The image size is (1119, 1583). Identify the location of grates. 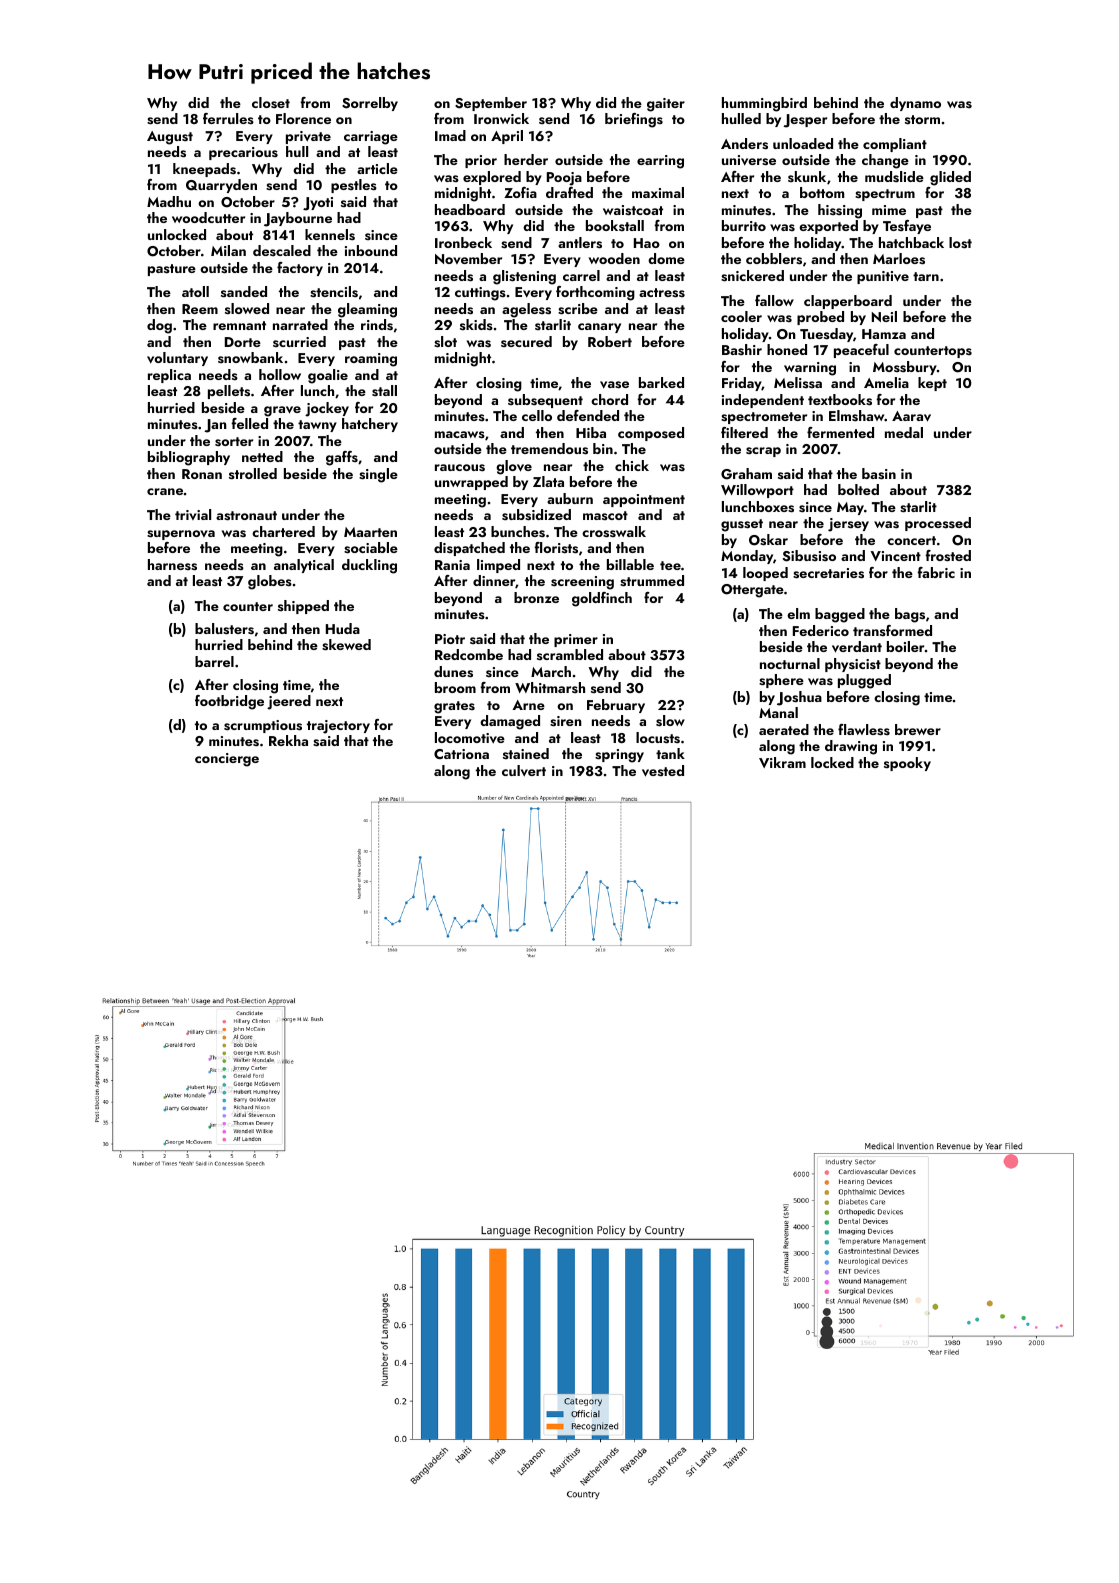
(454, 707).
